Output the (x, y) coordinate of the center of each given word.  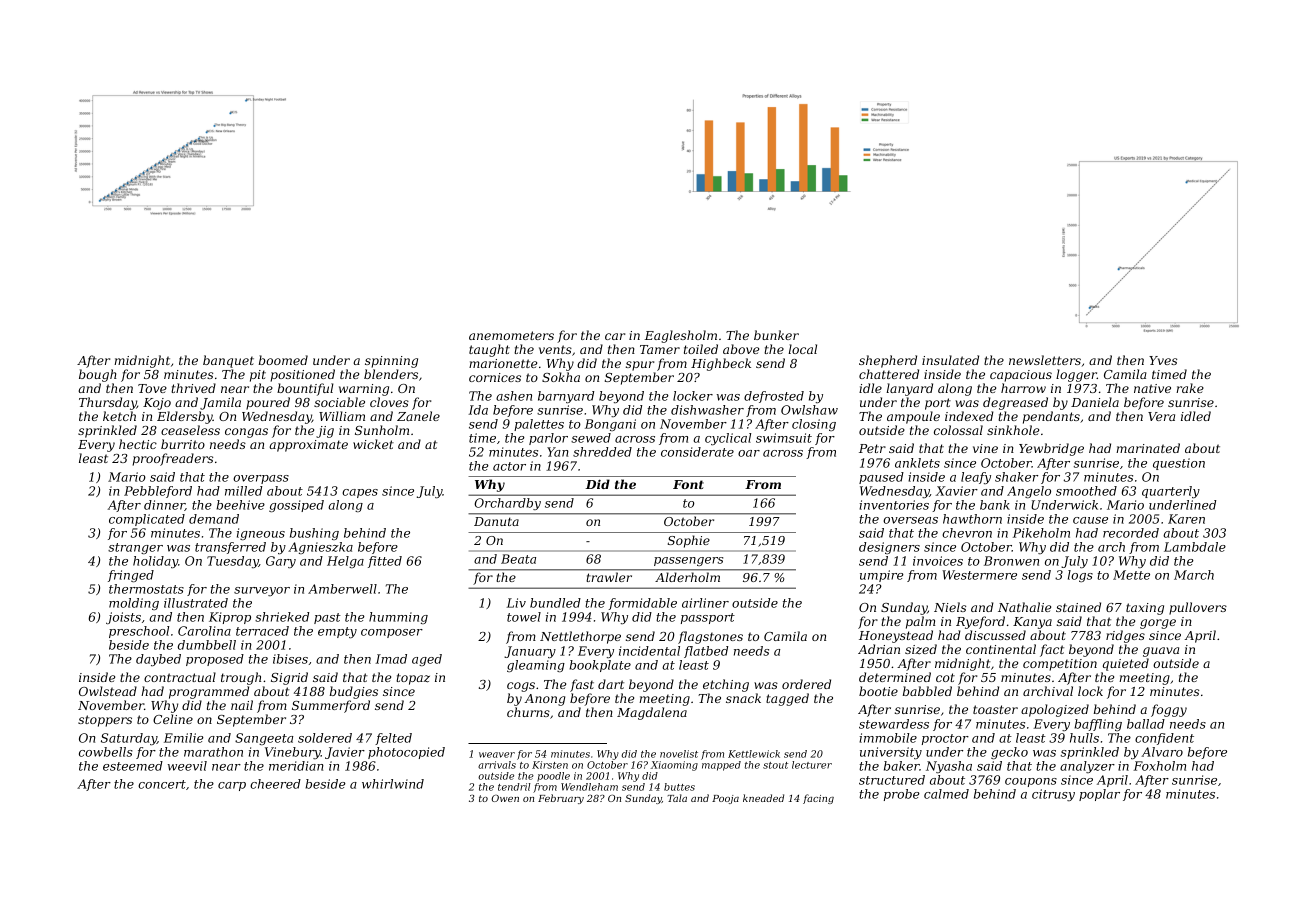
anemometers (511, 335)
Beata (518, 559)
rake (1190, 388)
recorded (1131, 533)
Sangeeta (264, 739)
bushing (314, 534)
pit (258, 376)
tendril (514, 787)
